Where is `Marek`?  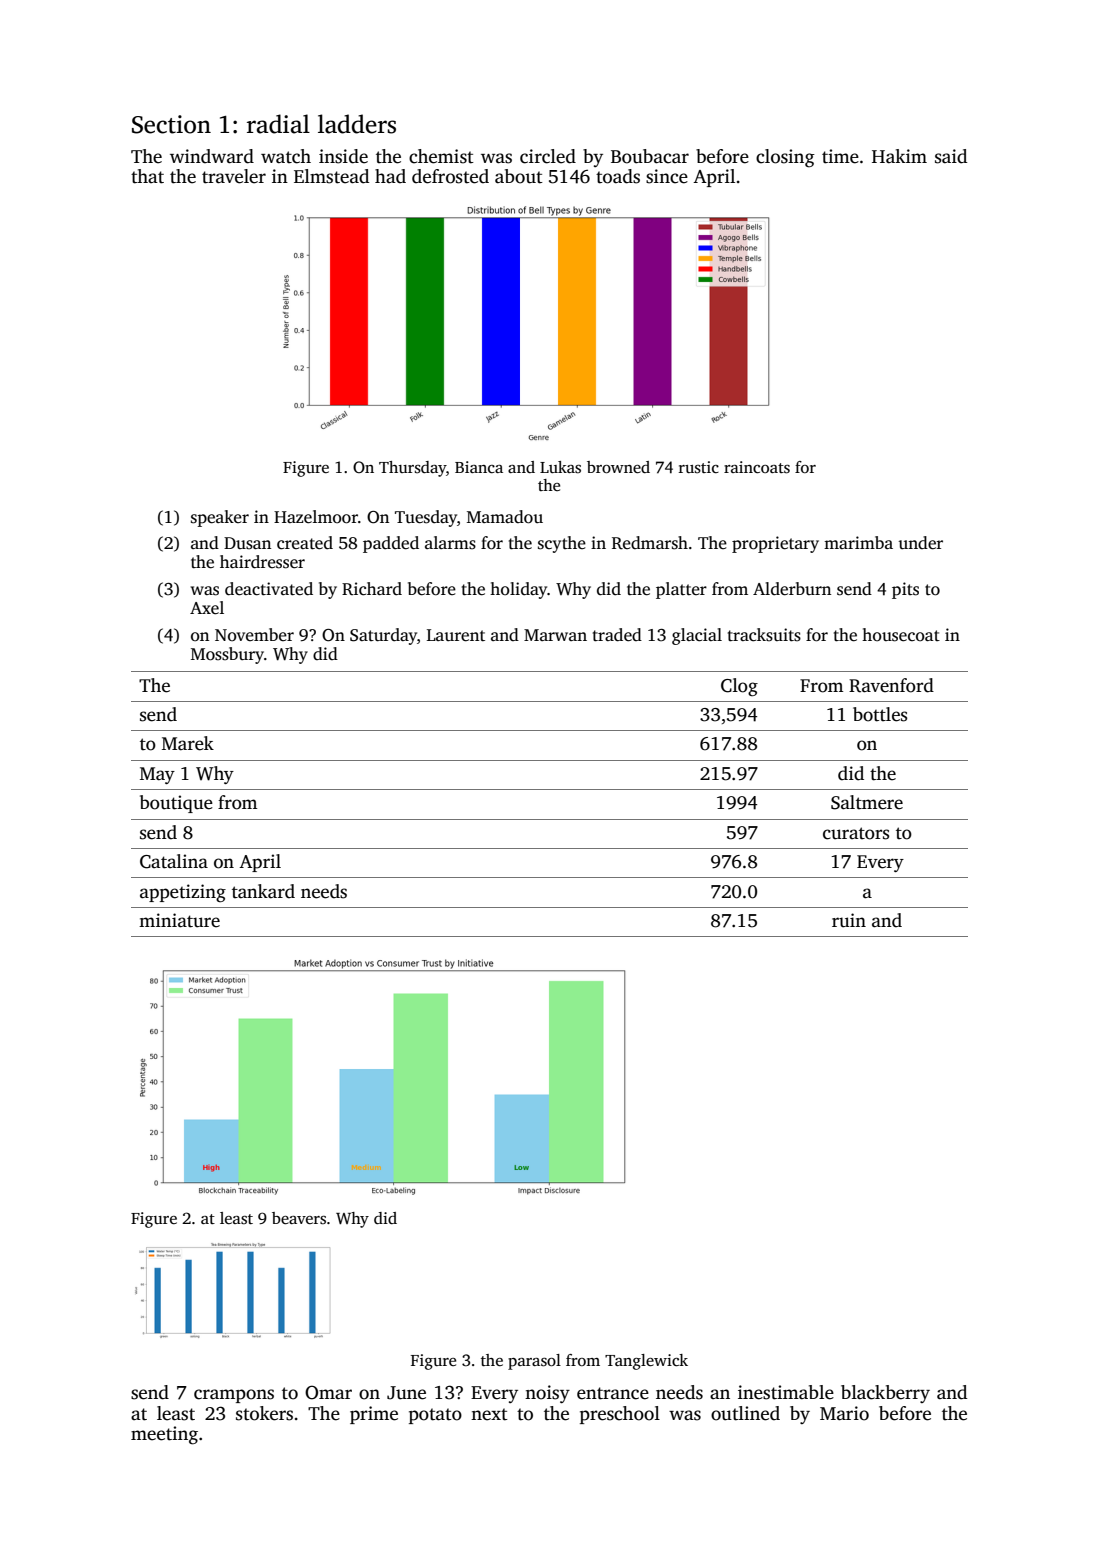 Marek is located at coordinates (188, 743).
